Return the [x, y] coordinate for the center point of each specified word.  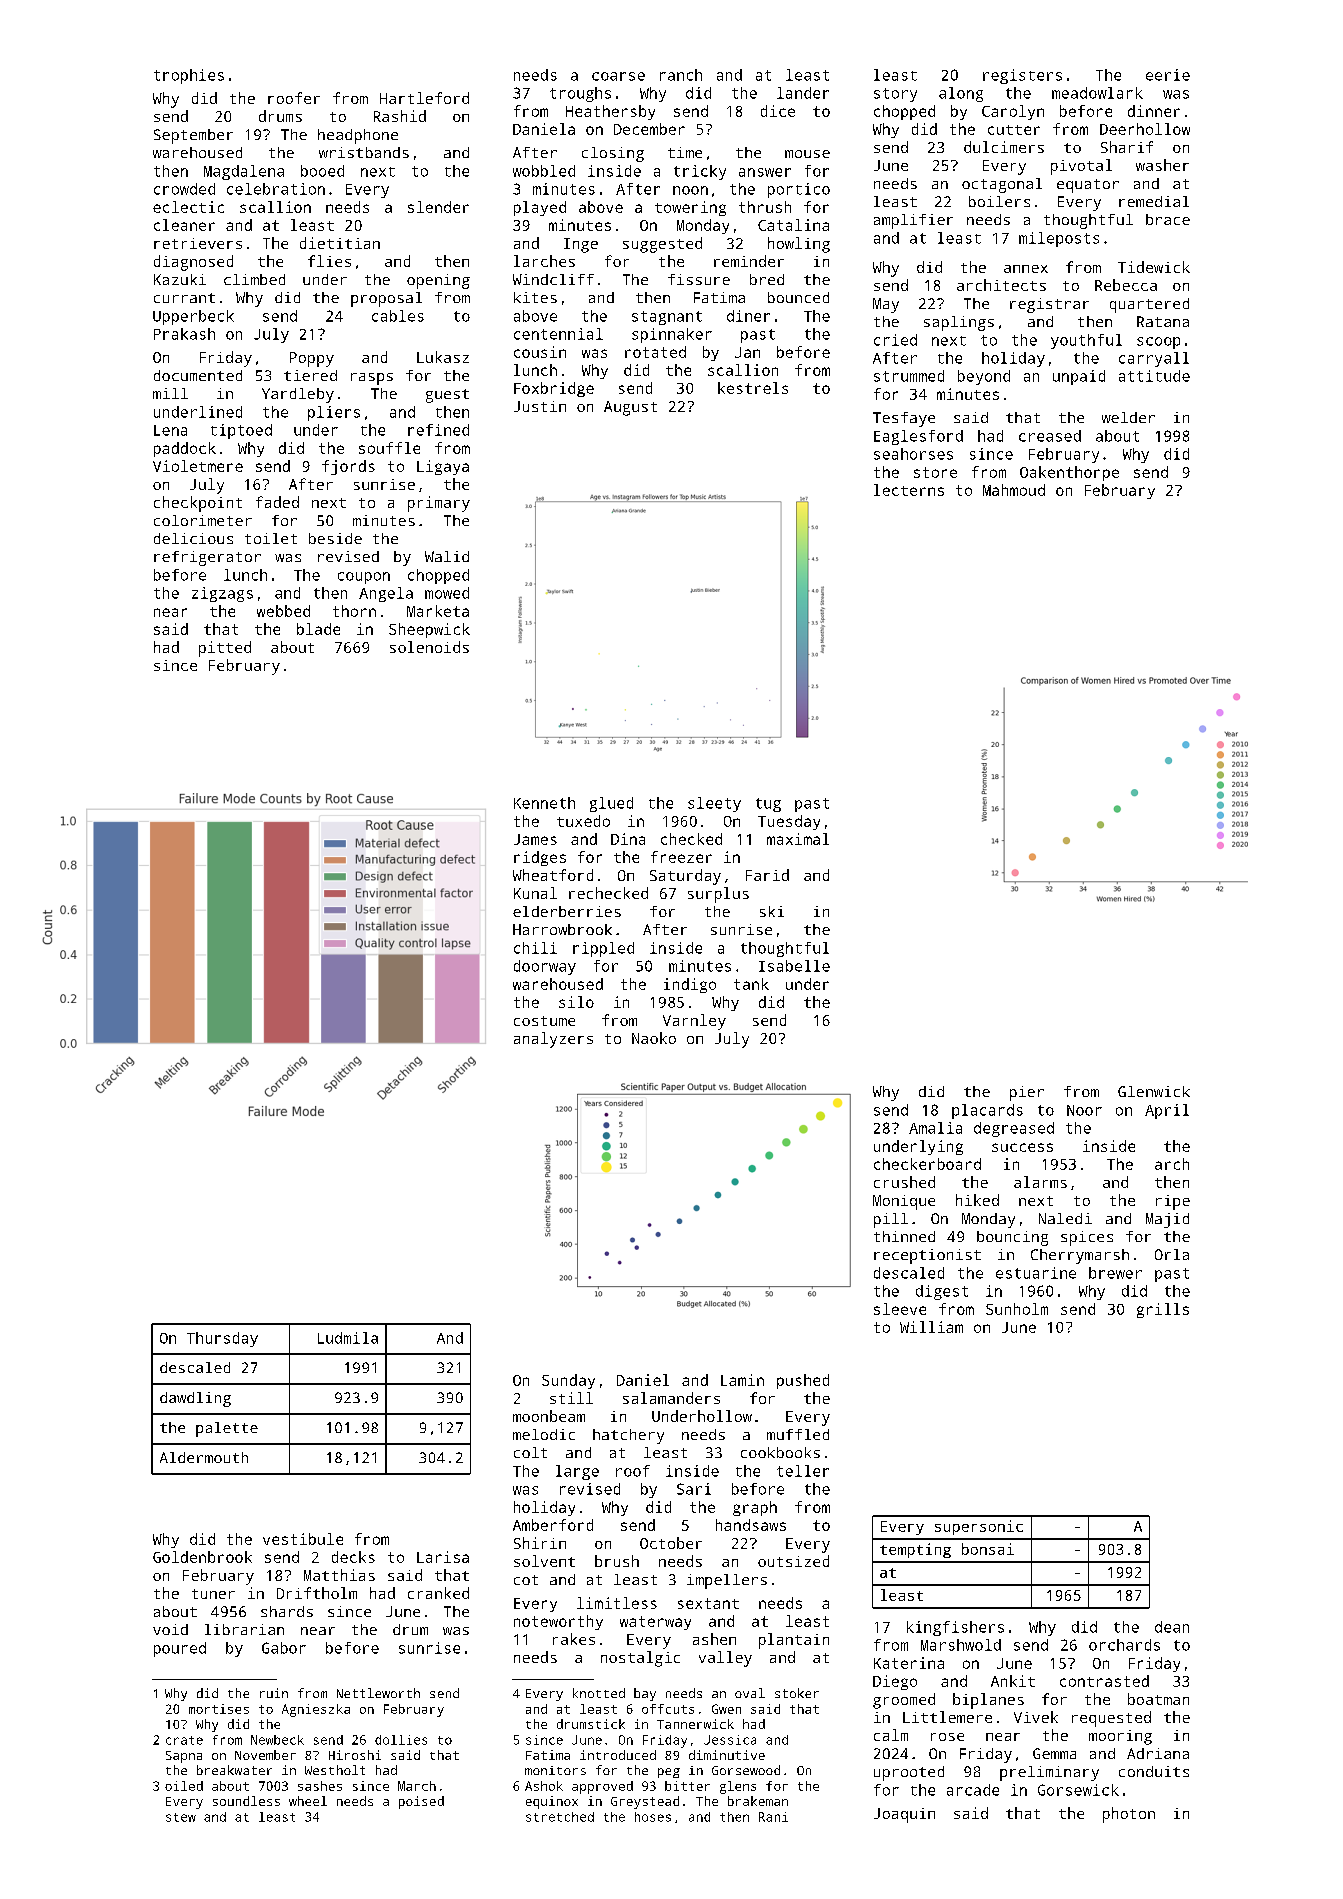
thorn [354, 611]
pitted [225, 649]
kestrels [753, 388]
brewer [1115, 1273]
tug [768, 805]
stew [181, 1817]
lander [803, 93]
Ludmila [348, 1338]
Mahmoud [1014, 490]
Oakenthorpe [1069, 473]
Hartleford [424, 98]
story [895, 95]
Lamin [742, 1380]
